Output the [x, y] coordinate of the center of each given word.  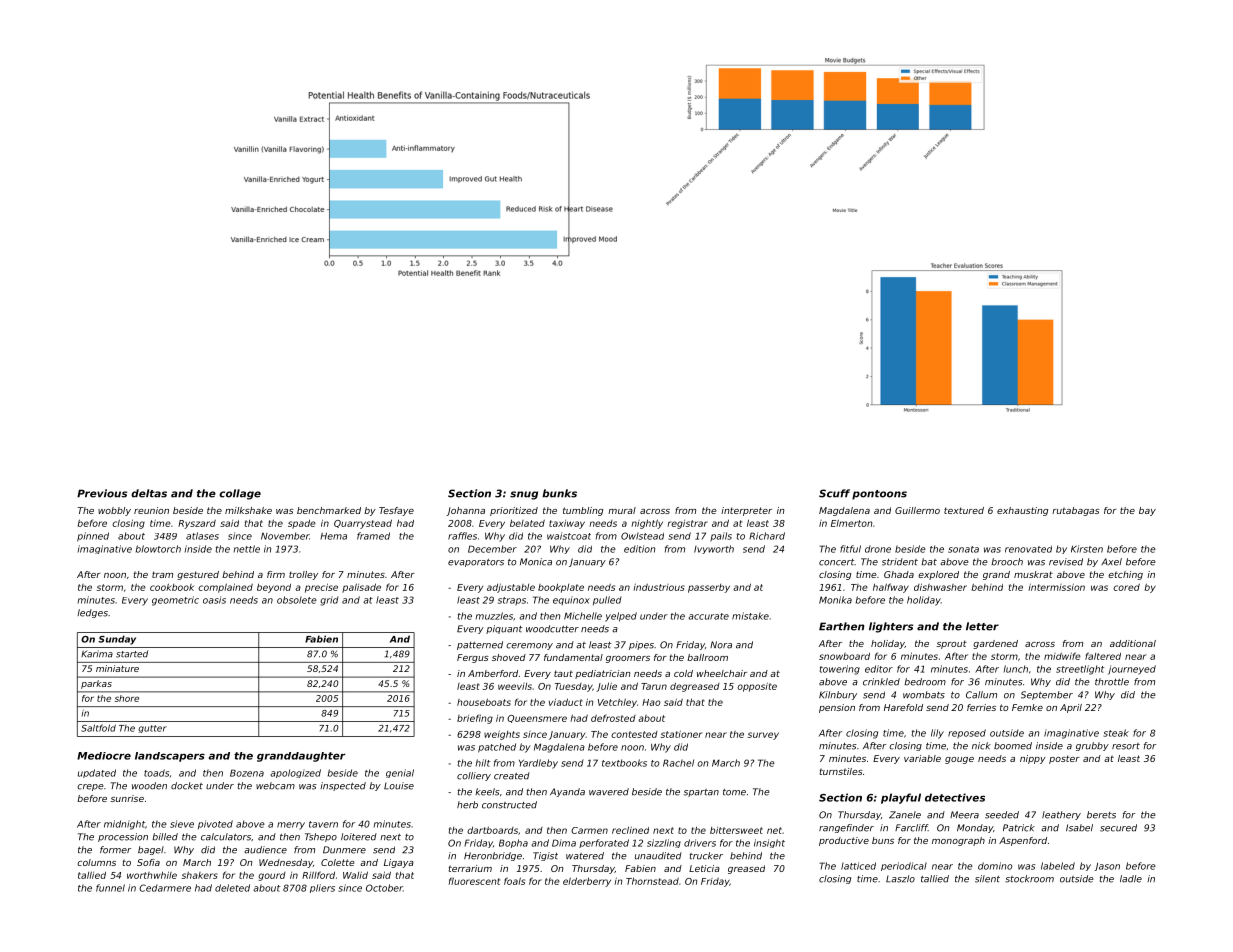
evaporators [476, 563]
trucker [706, 856]
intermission [1056, 587]
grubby [1092, 746]
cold [683, 673]
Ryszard [197, 524]
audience [266, 850]
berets [1101, 815]
